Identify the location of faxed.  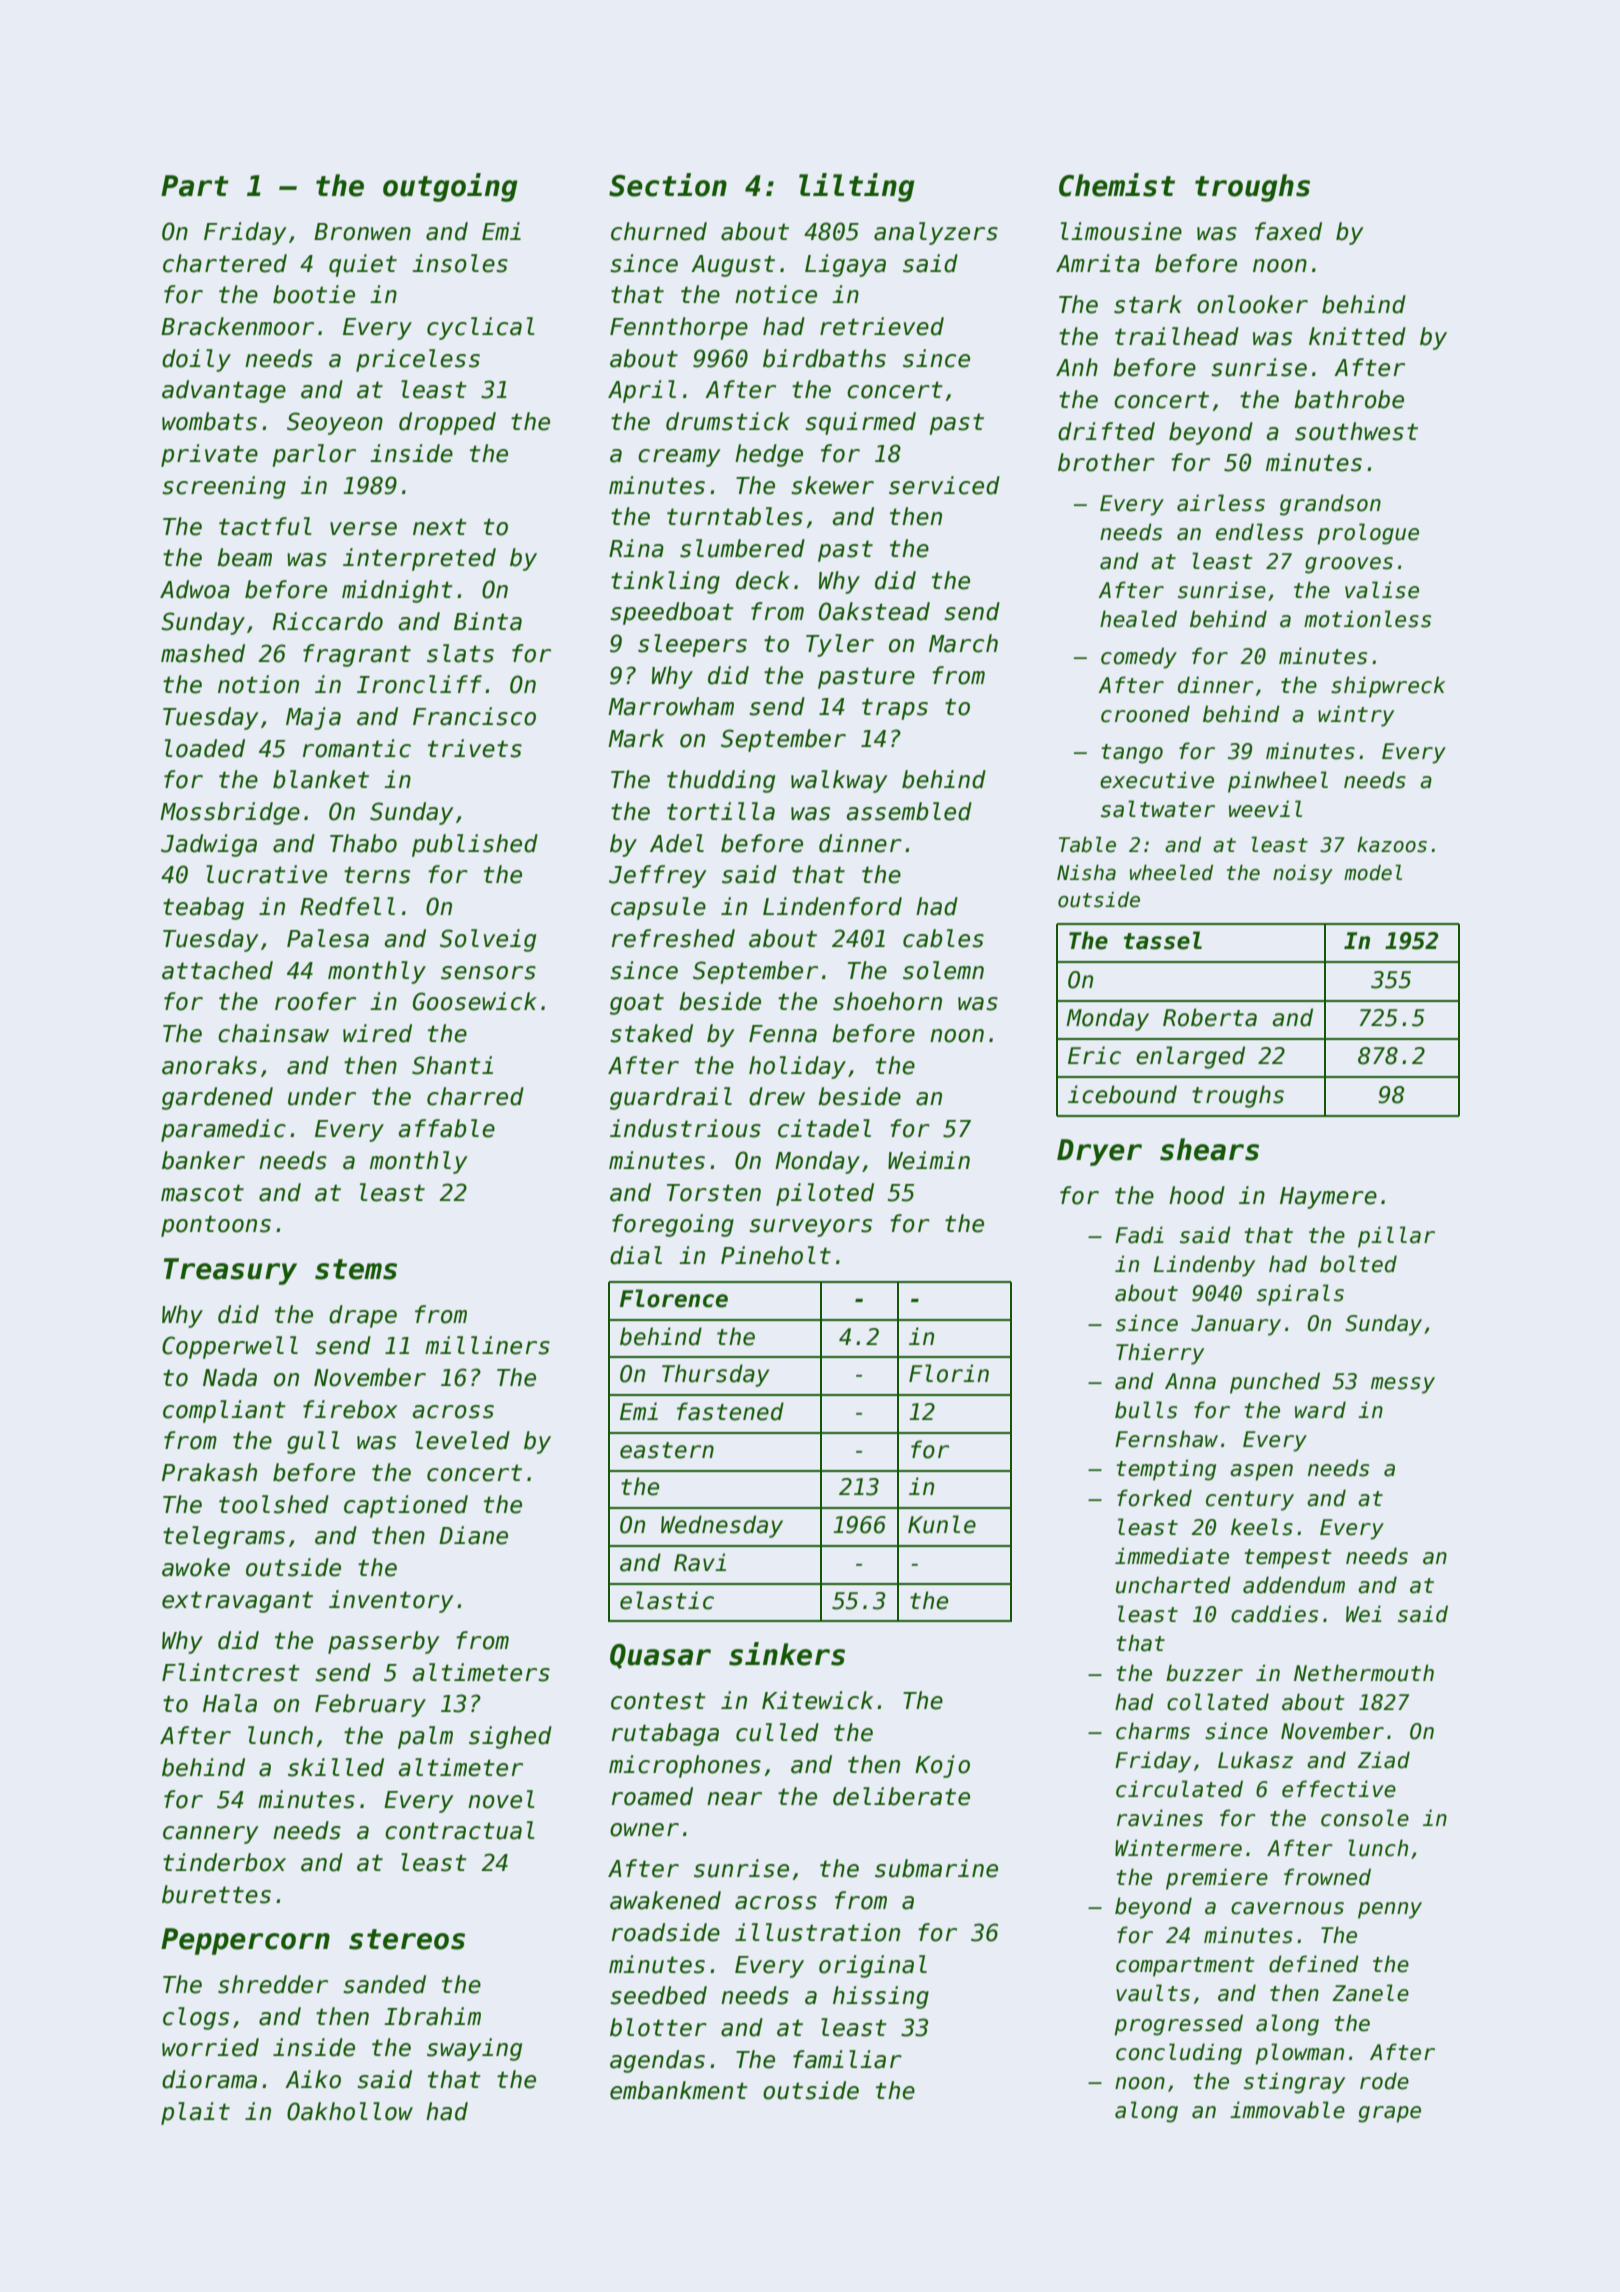
(1288, 231).
